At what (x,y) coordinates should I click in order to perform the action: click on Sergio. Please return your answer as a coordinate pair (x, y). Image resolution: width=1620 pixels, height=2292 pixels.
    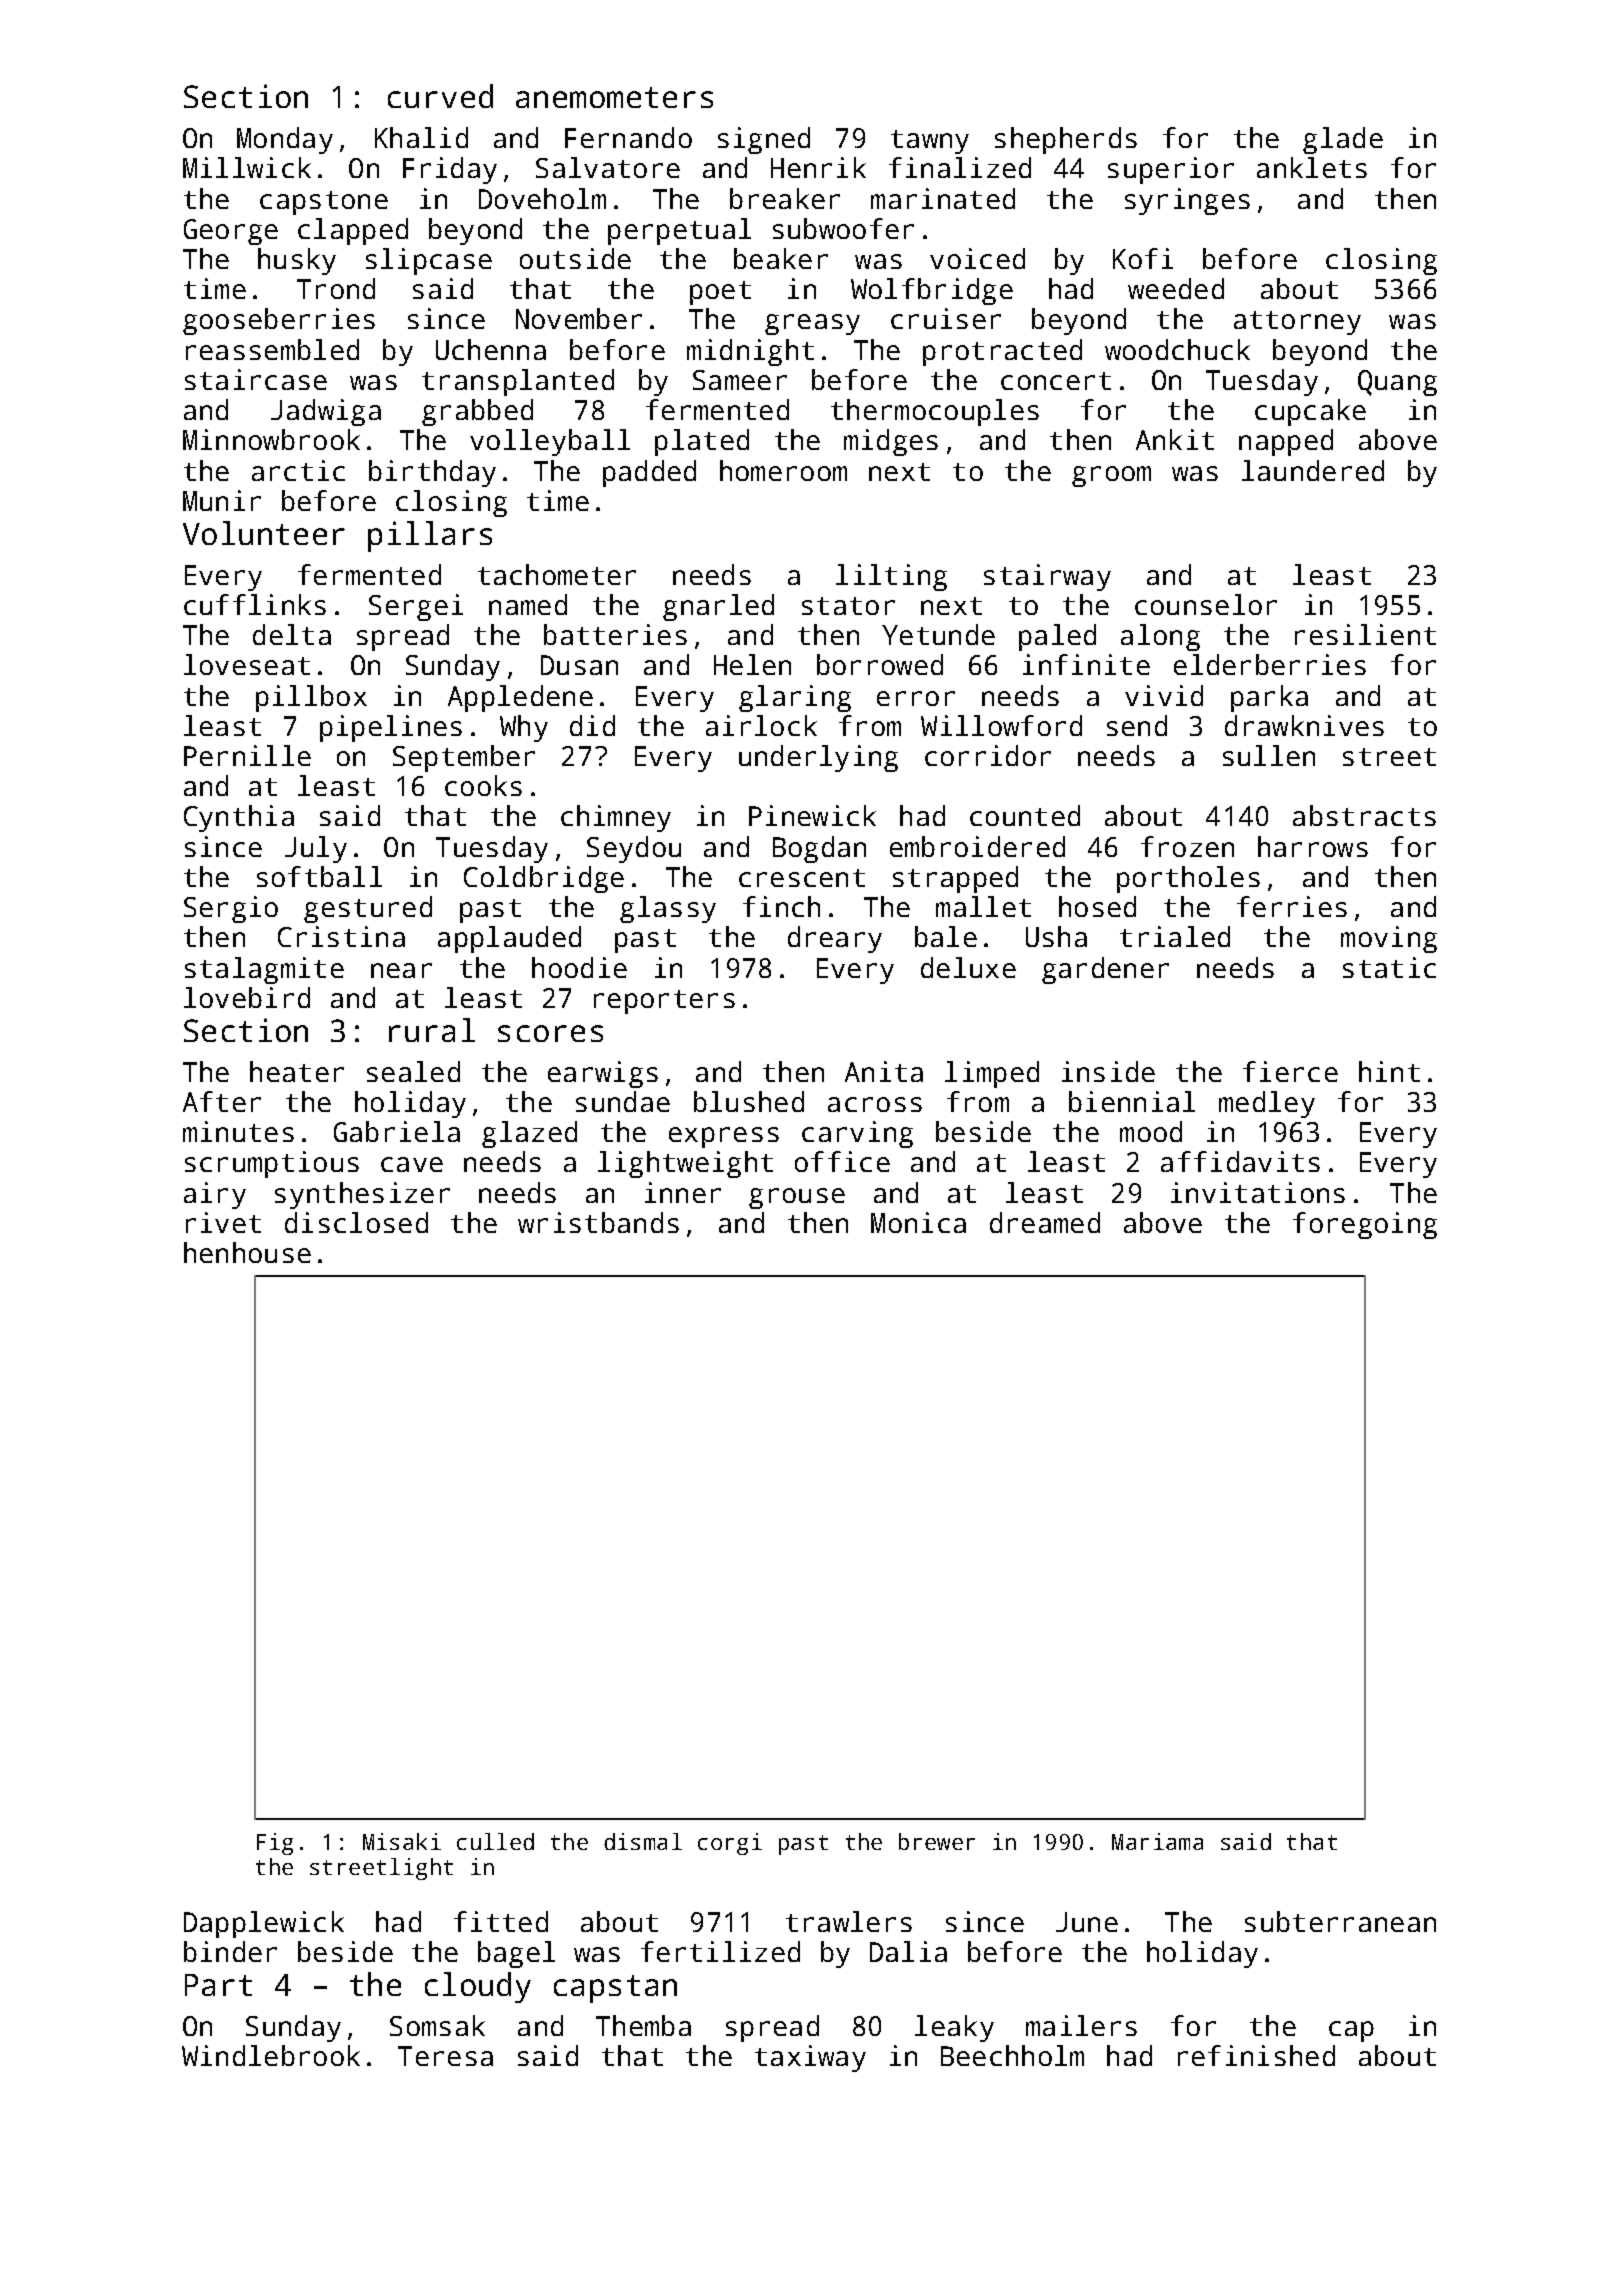
    Looking at the image, I should click on (231, 909).
